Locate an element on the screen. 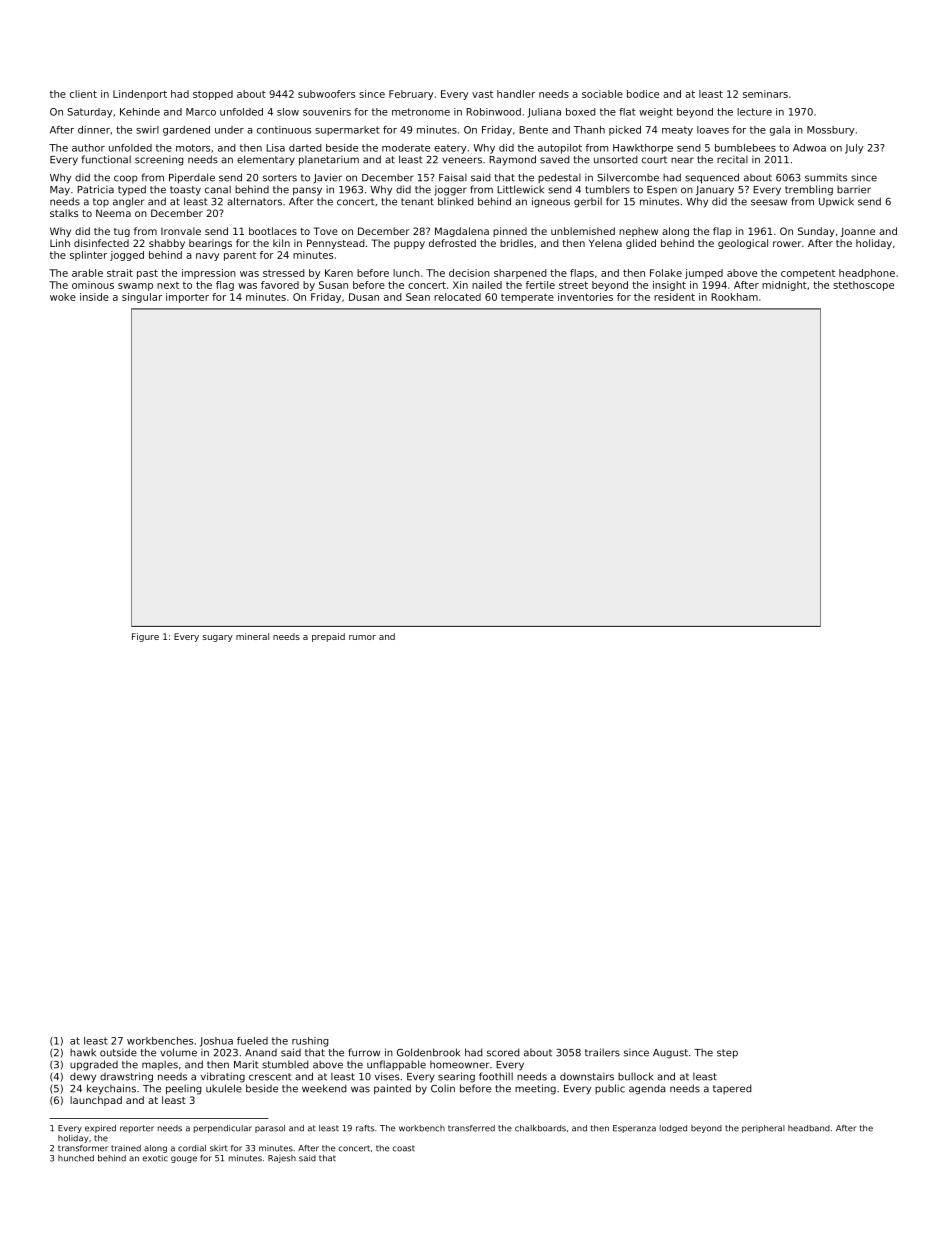 This screenshot has height=1233, width=952. inventories is located at coordinates (585, 297).
